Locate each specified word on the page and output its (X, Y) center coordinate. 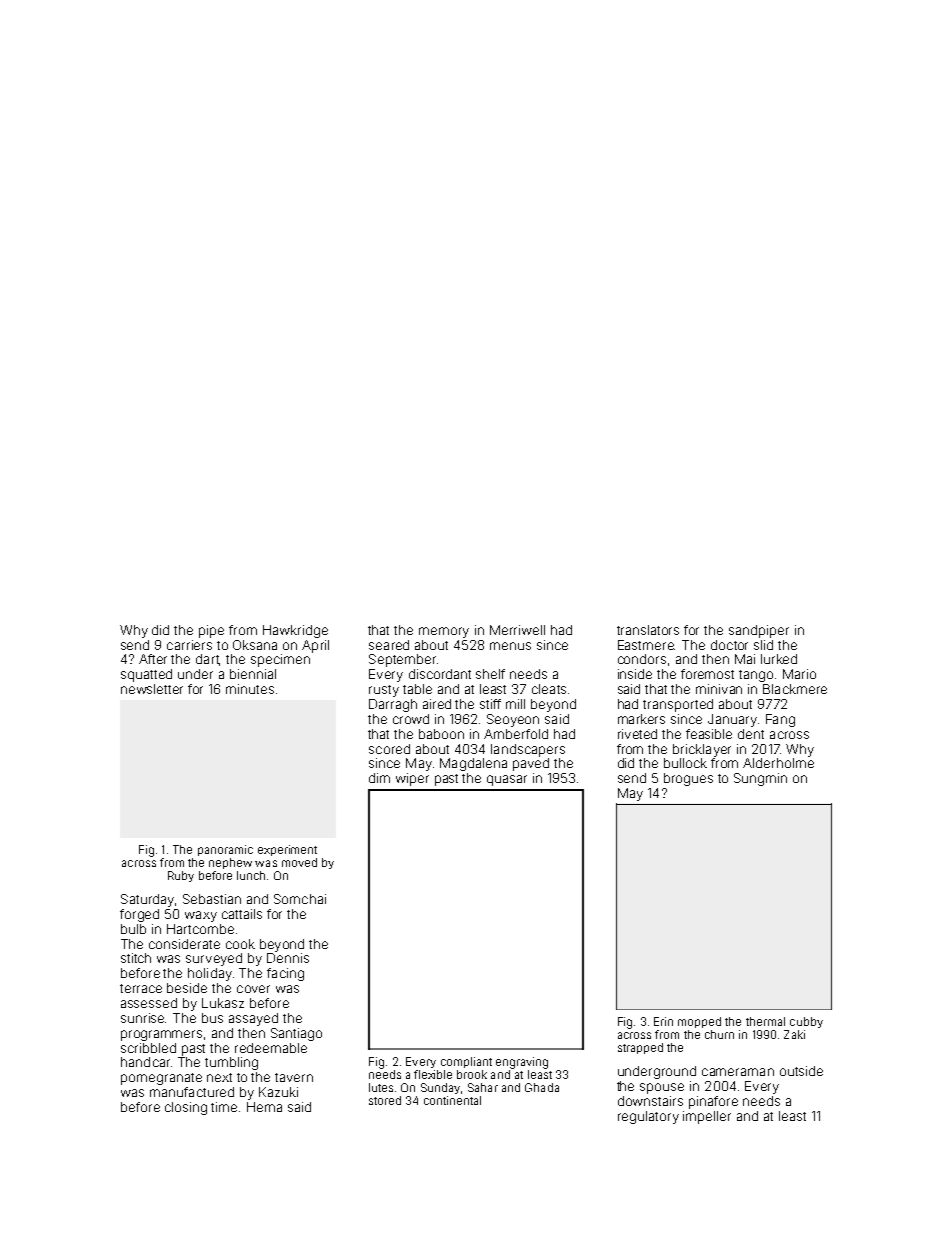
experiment (287, 850)
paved (531, 764)
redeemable (271, 1048)
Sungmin (760, 779)
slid (763, 645)
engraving (522, 1063)
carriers (189, 645)
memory (444, 632)
